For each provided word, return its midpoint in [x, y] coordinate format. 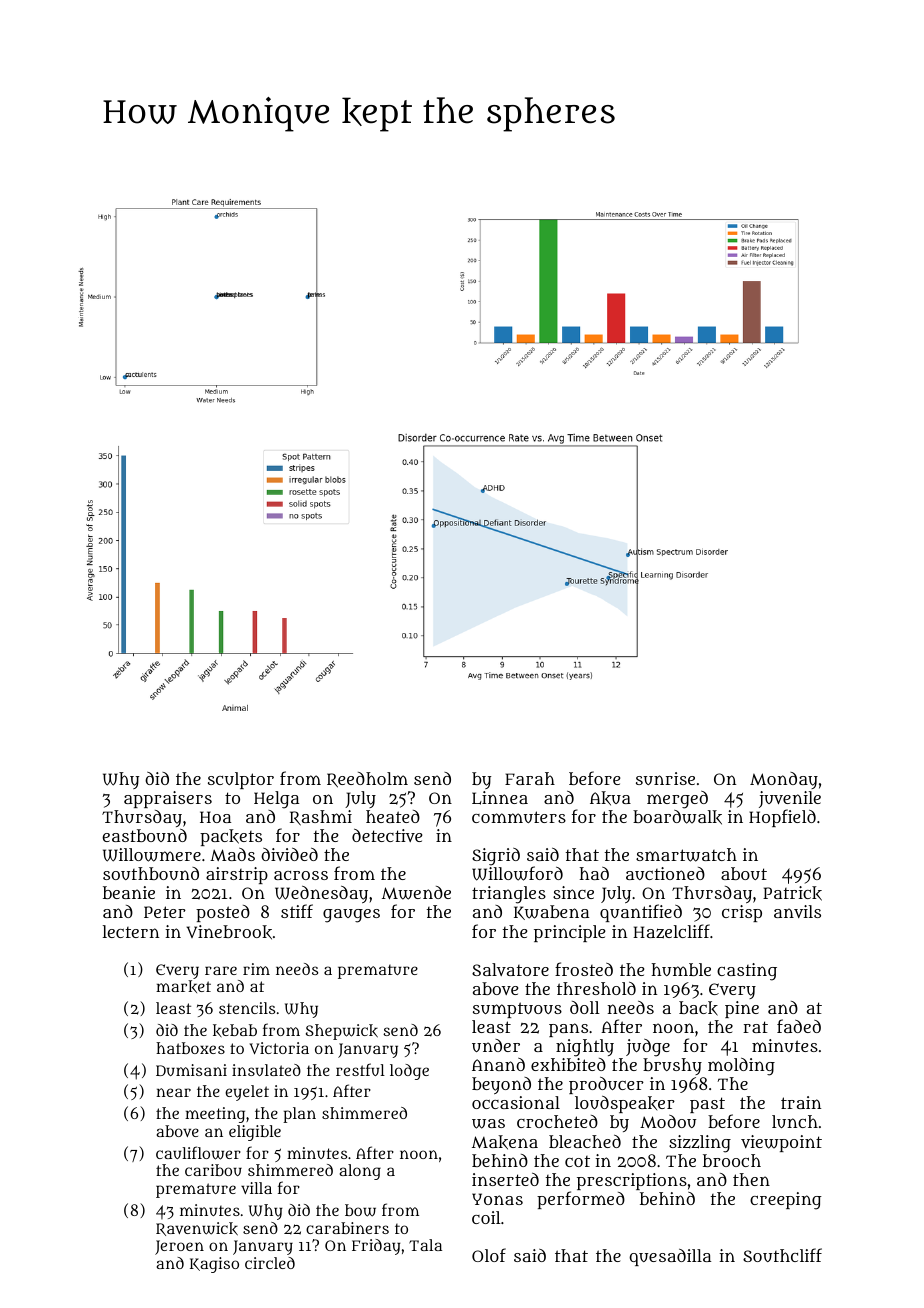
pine [742, 1009]
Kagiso [214, 1265]
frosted [584, 969]
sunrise [665, 778]
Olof [489, 1255]
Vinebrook [229, 932]
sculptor [241, 780]
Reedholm [367, 780]
